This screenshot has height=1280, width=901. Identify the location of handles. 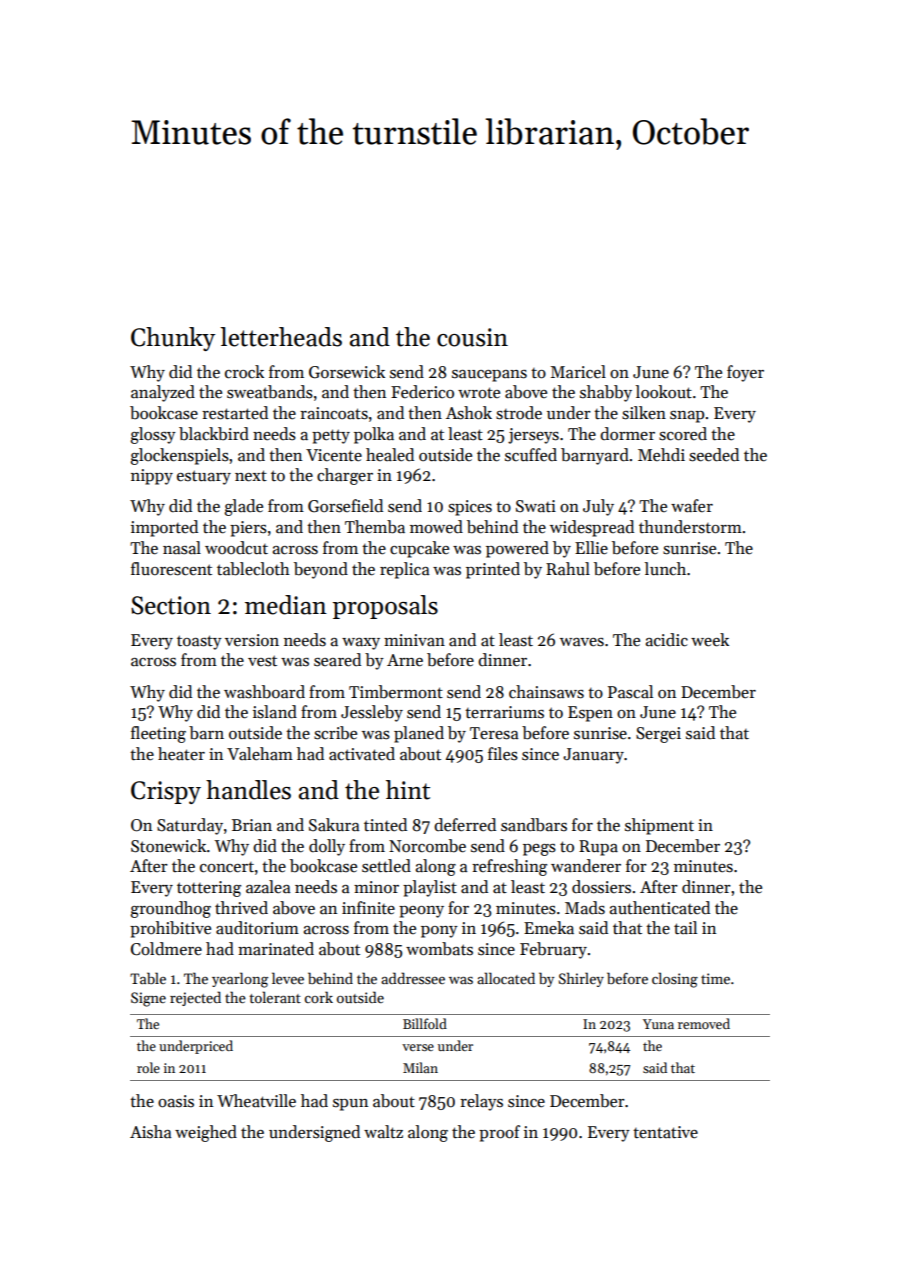
(248, 790).
